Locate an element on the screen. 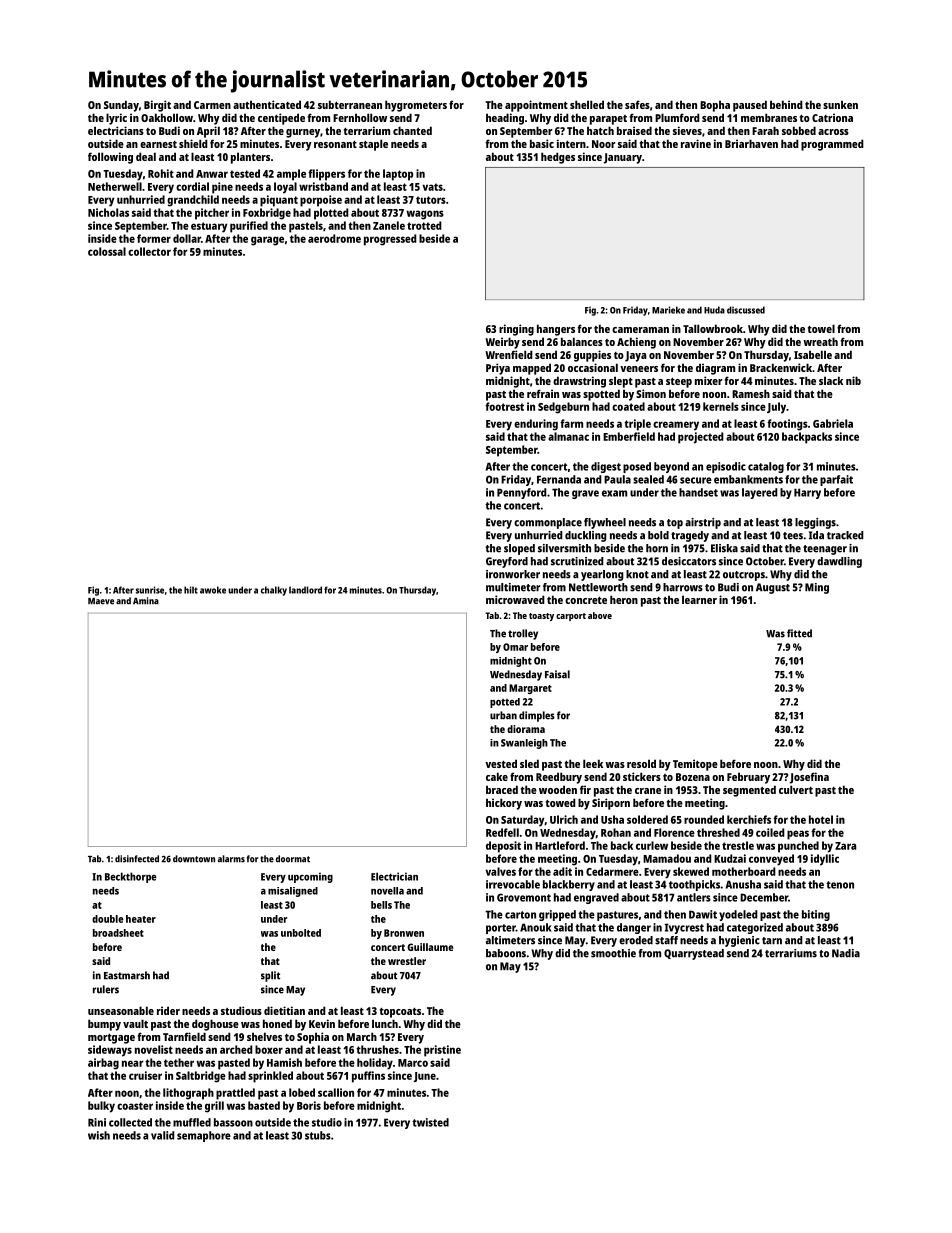 The width and height of the screenshot is (952, 1233). chalky is located at coordinates (274, 591).
